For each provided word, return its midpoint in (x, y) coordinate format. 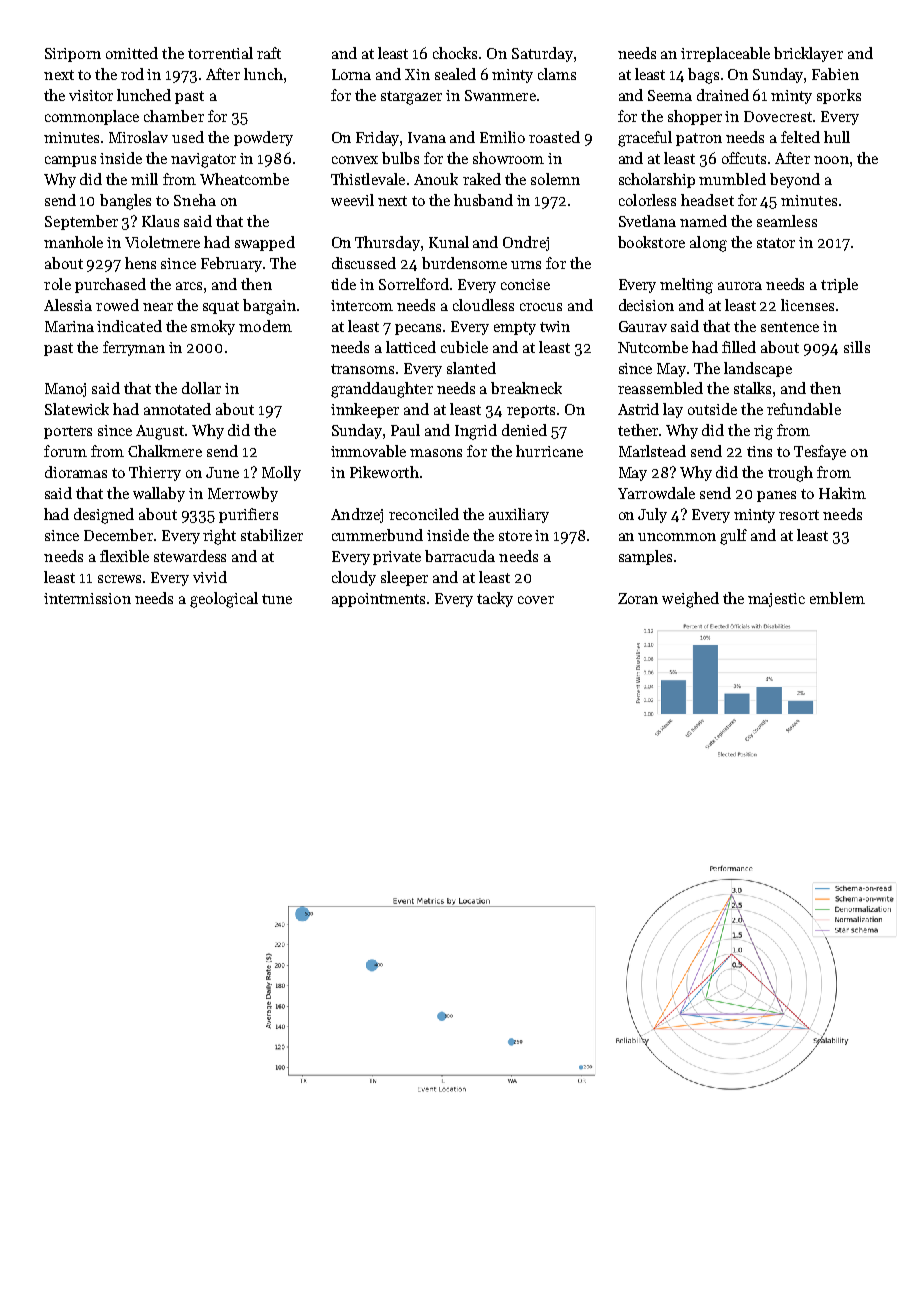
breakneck (526, 388)
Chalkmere (165, 451)
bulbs (400, 158)
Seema (670, 95)
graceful (645, 139)
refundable (804, 409)
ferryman (134, 348)
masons (436, 453)
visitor (91, 95)
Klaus (160, 221)
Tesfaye (820, 452)
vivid (210, 577)
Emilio (502, 137)
